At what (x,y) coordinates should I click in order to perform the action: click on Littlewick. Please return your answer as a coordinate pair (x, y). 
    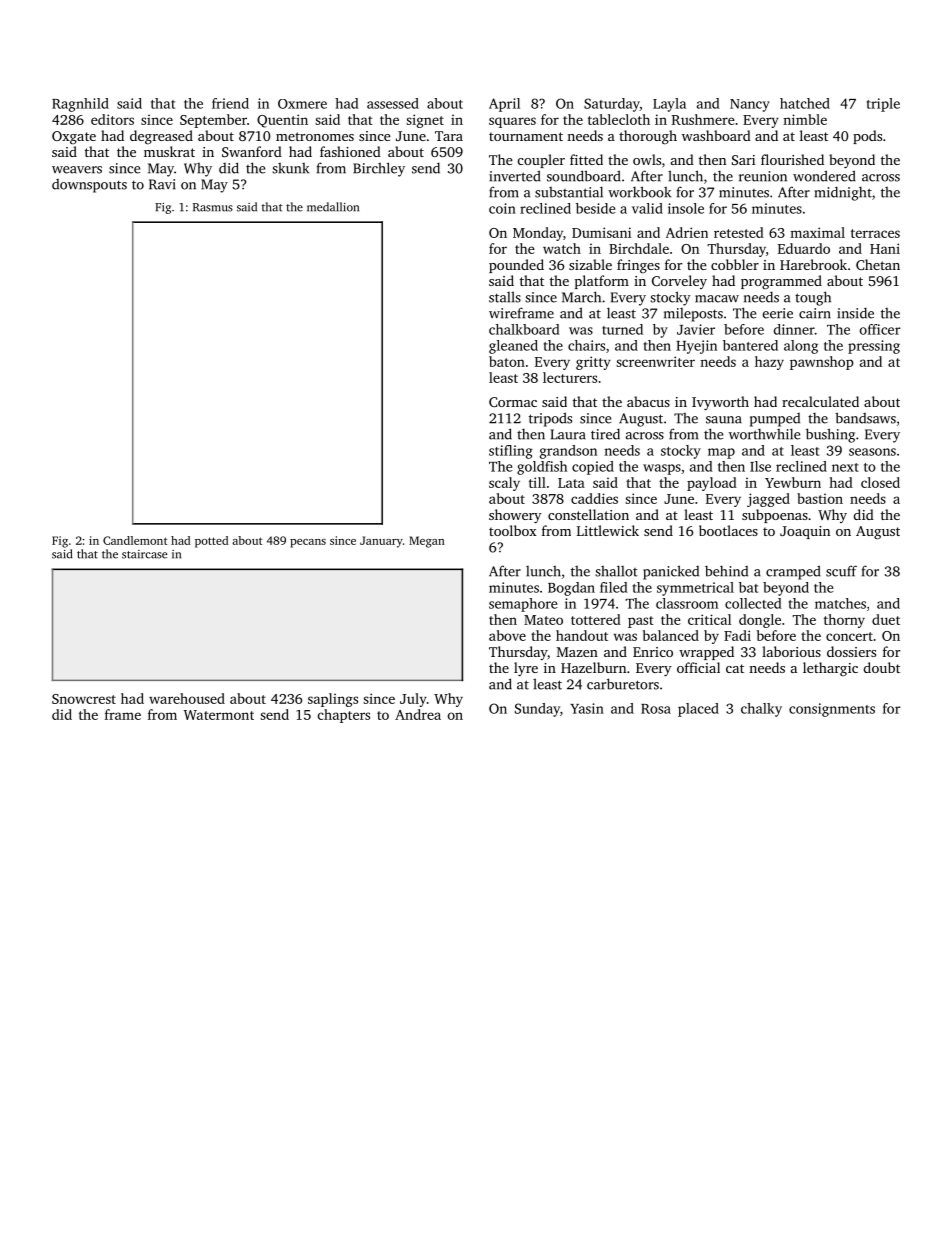
    Looking at the image, I should click on (608, 530).
